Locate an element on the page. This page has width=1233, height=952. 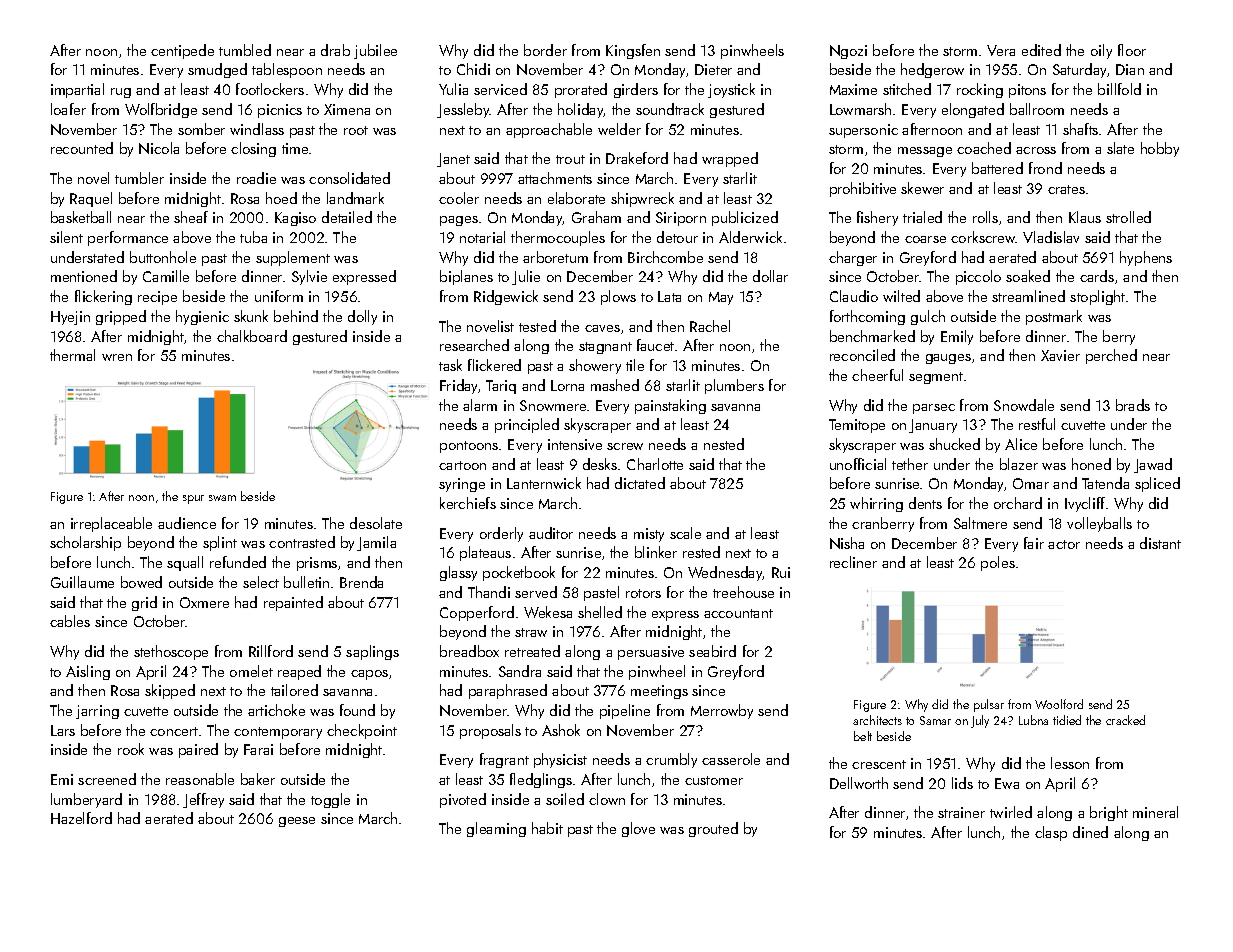
border is located at coordinates (545, 50).
